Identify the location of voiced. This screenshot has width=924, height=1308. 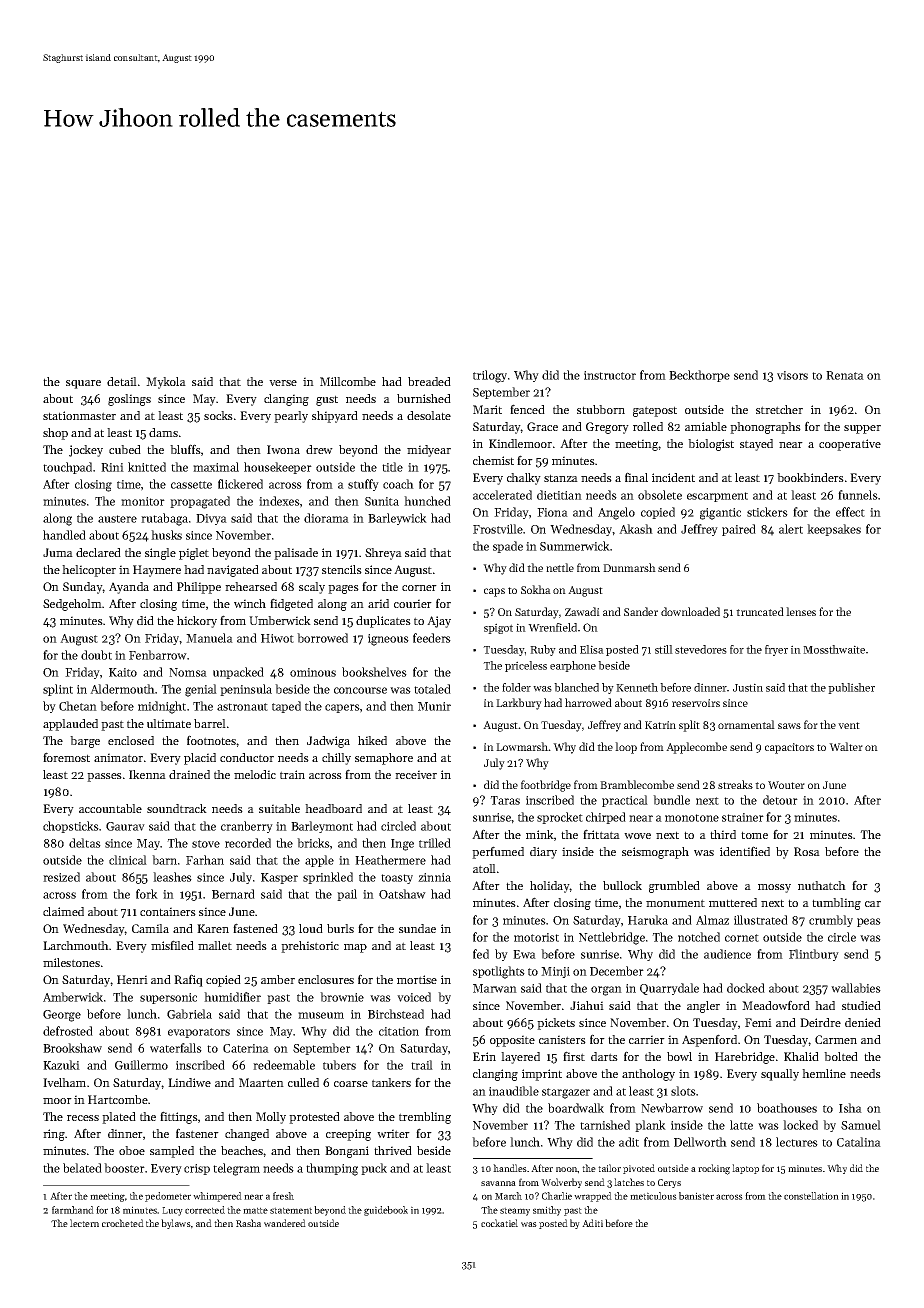
(414, 997).
